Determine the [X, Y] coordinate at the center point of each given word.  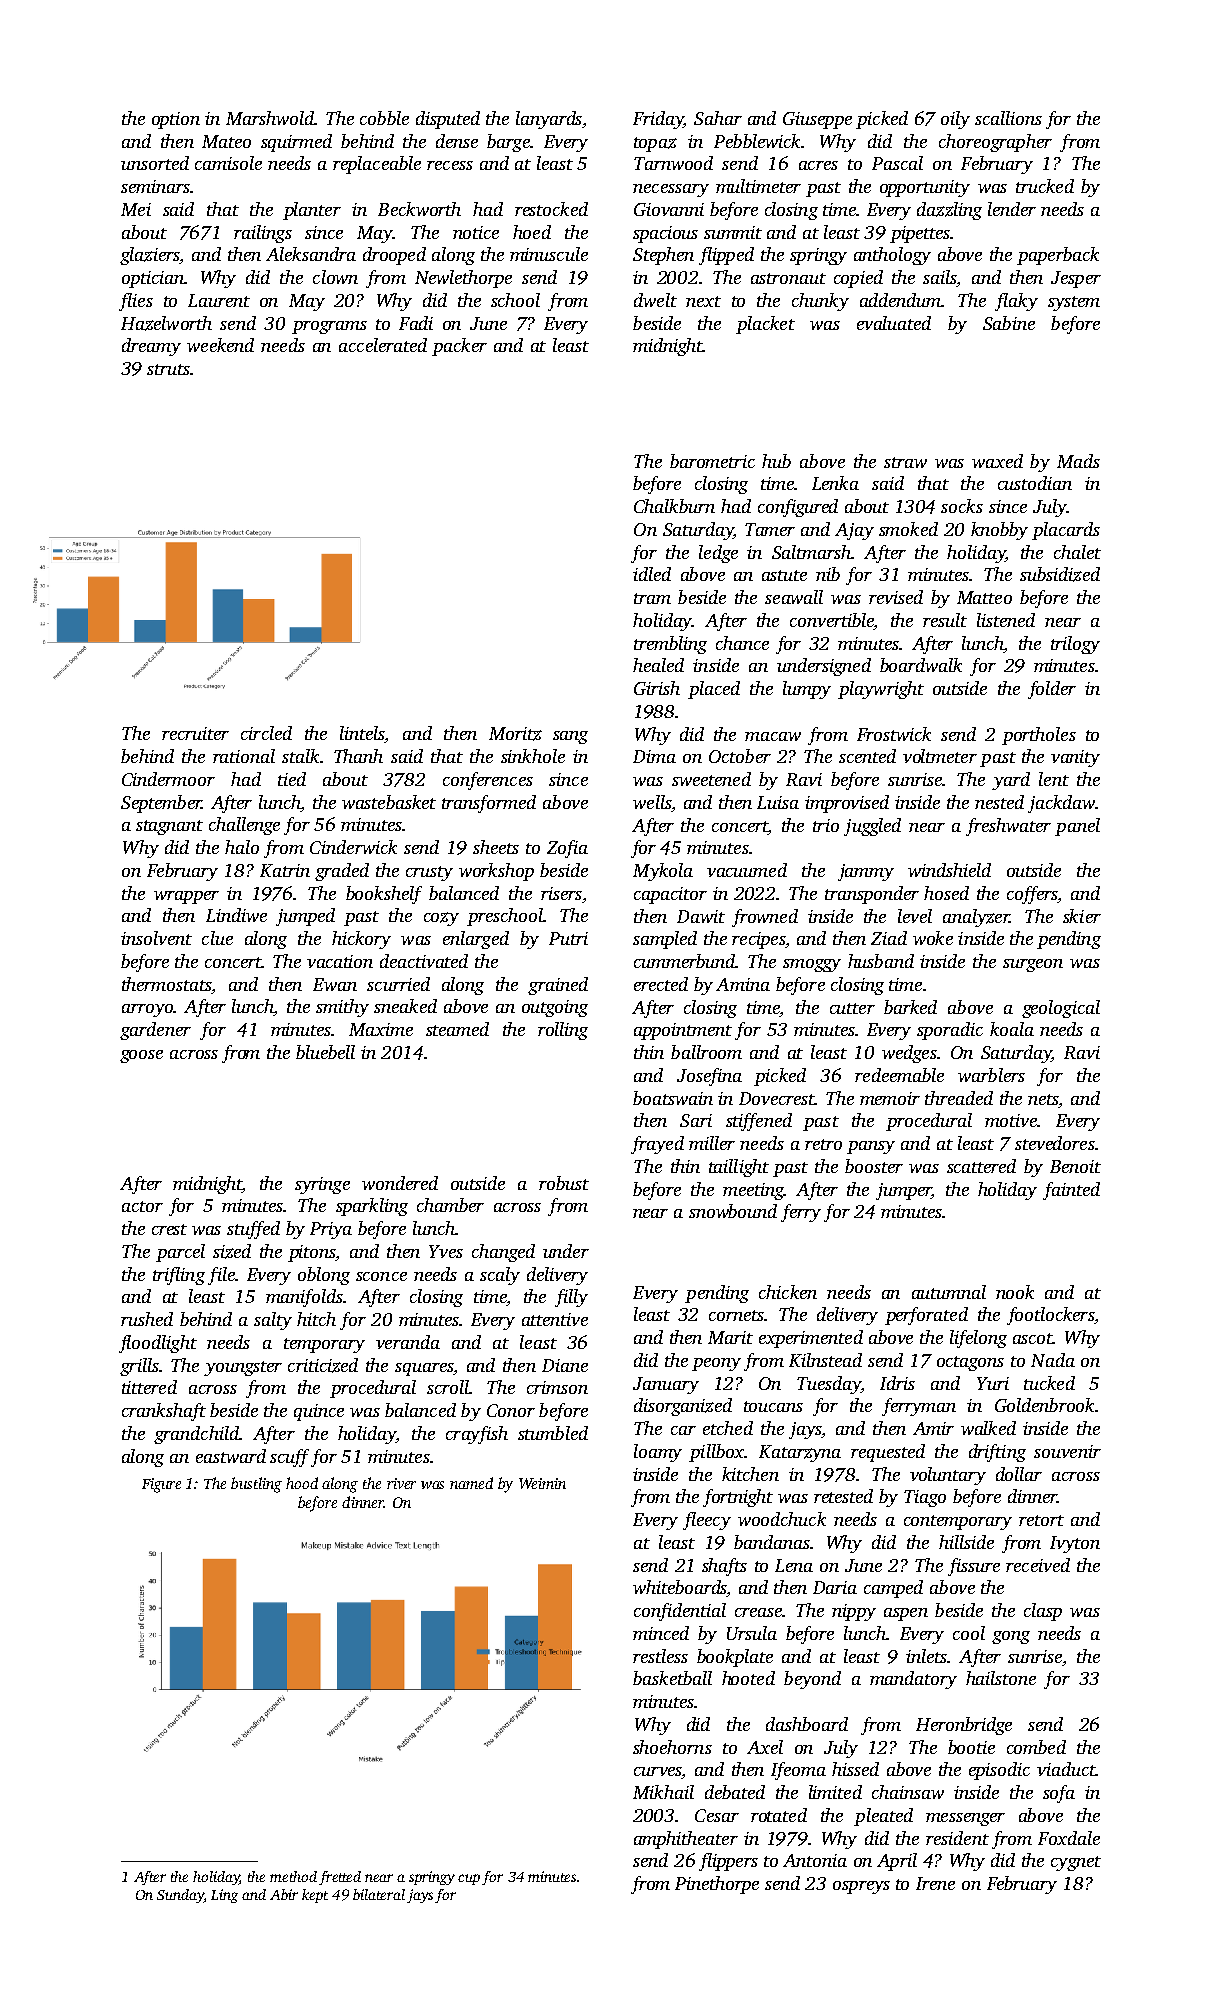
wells [652, 802]
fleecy [707, 1521]
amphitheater [686, 1840]
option [176, 120]
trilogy [1075, 645]
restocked [551, 209]
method [293, 1876]
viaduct [1066, 1769]
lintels [362, 733]
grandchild [196, 1435]
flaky [1016, 302]
